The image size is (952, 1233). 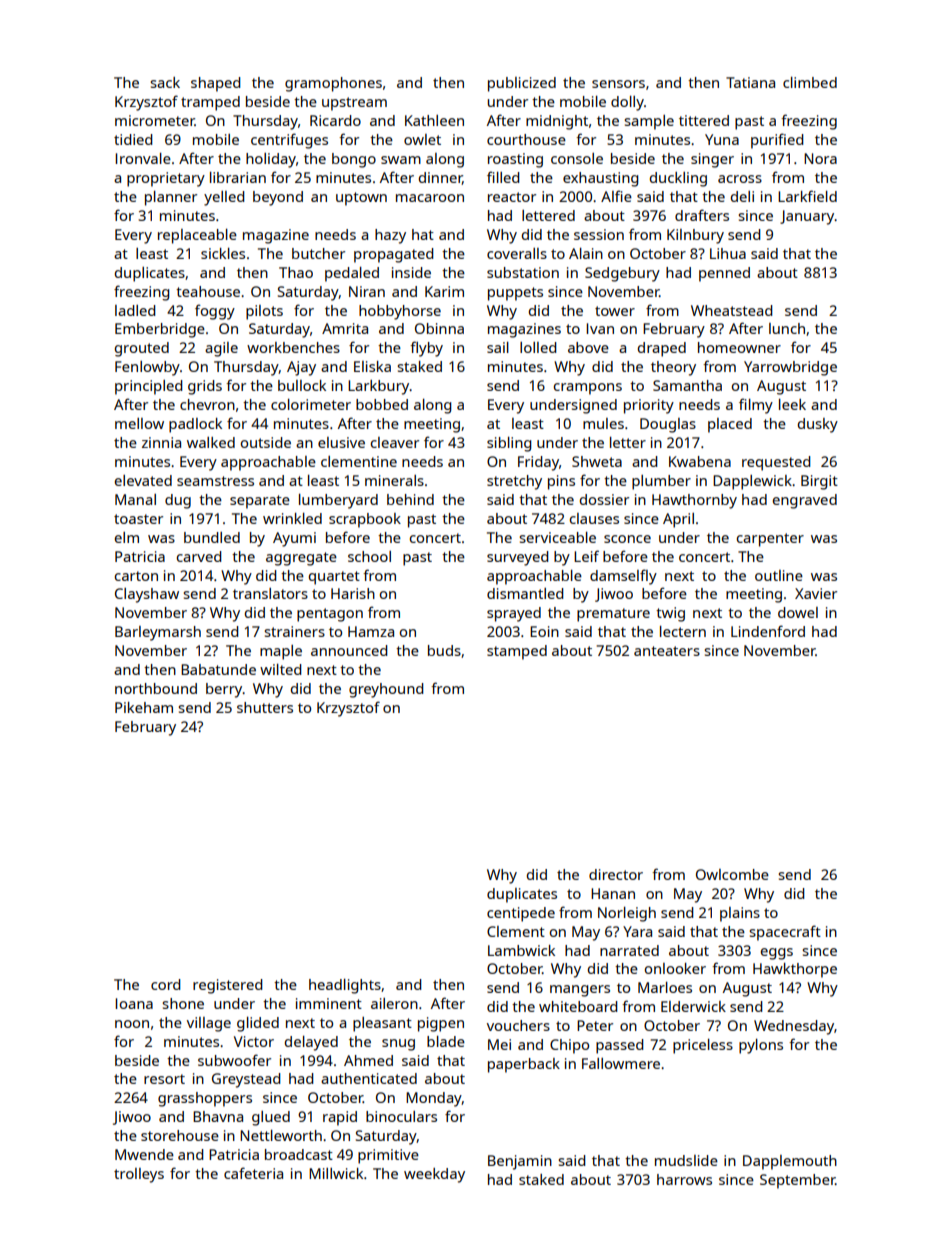 What do you see at coordinates (649, 406) in the screenshot?
I see `priority` at bounding box center [649, 406].
